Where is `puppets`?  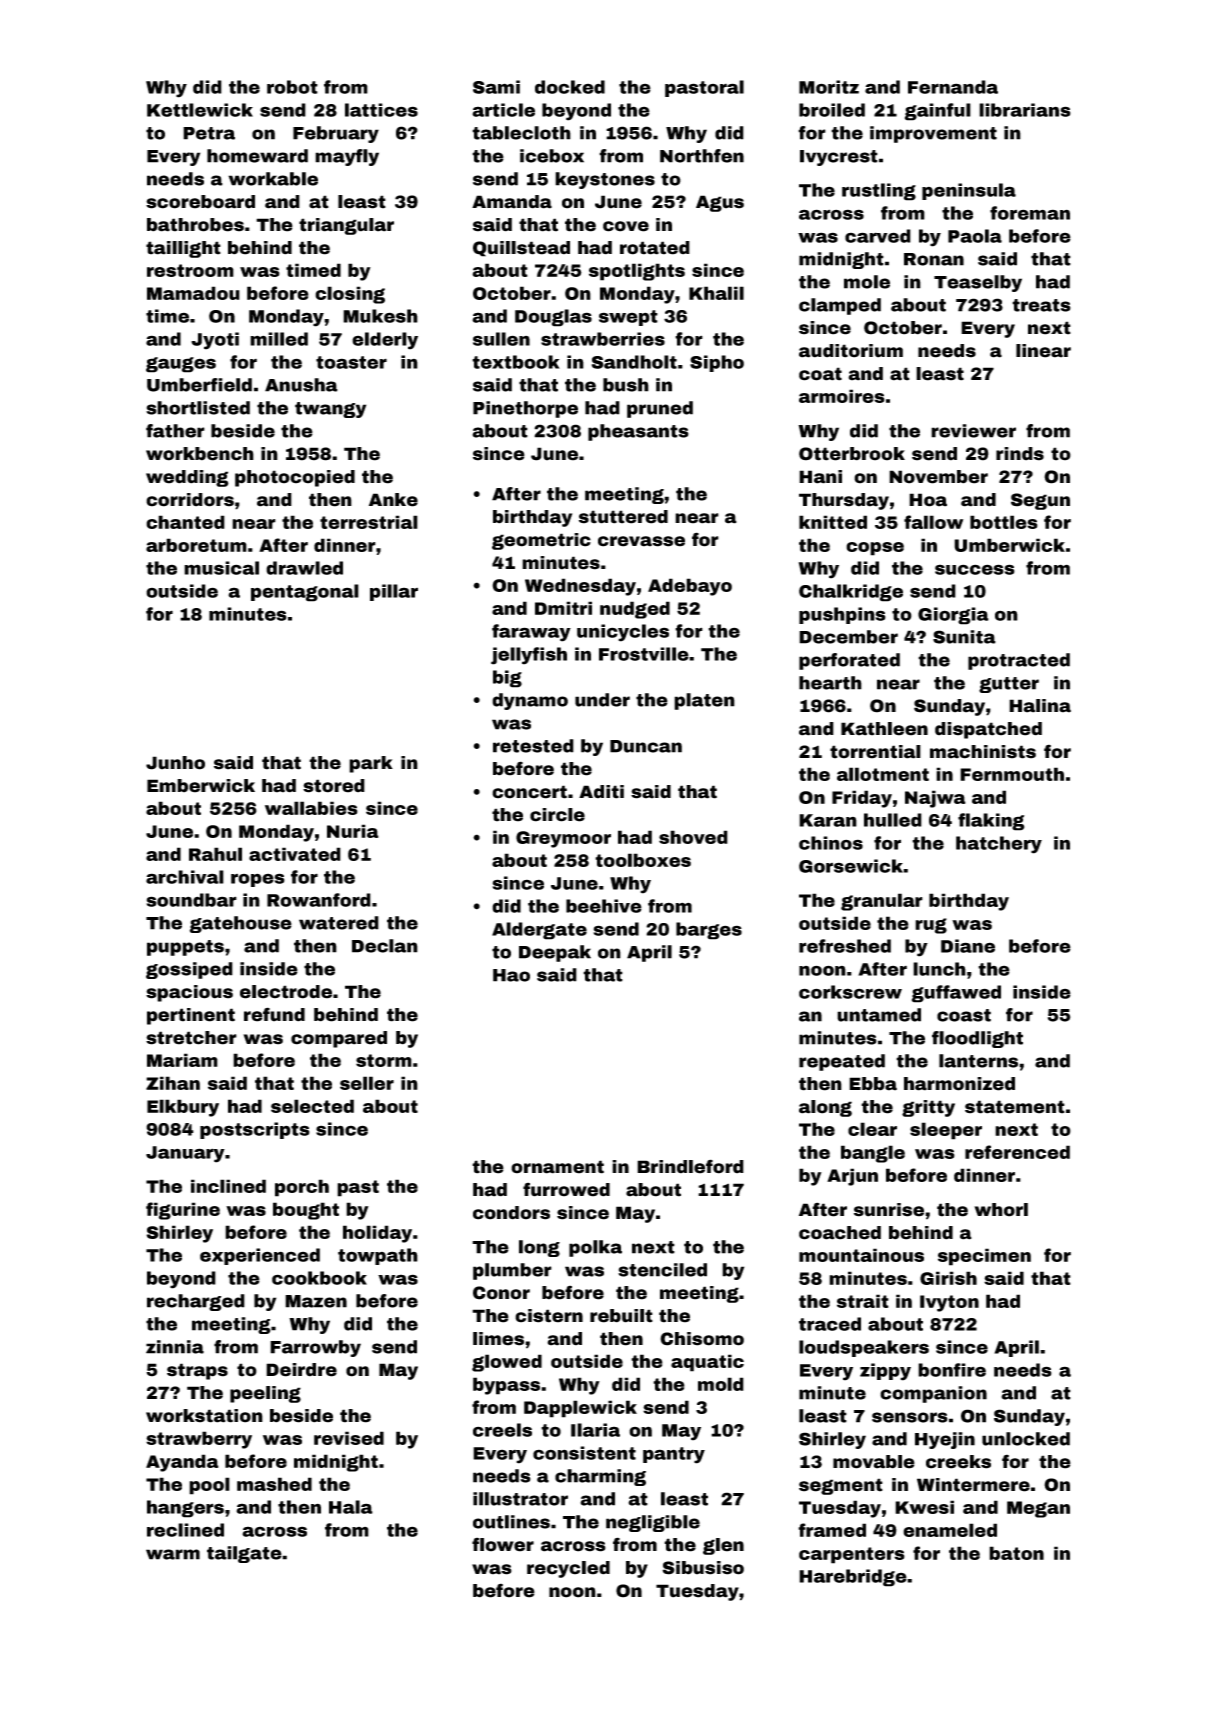 puppets is located at coordinates (185, 948).
